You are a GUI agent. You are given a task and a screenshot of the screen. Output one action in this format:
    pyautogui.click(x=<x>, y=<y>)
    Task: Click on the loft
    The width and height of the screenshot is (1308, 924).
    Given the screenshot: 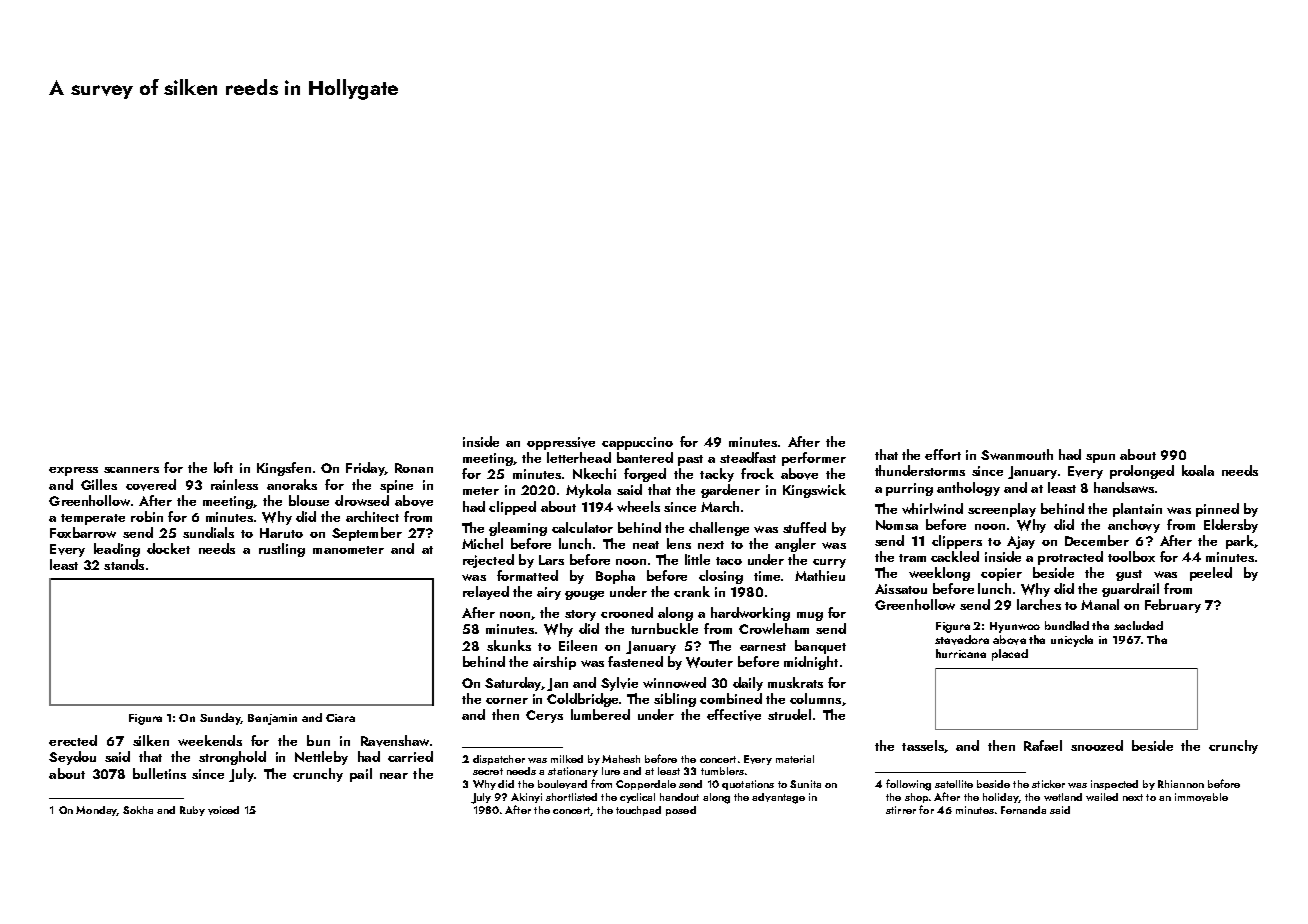 What is the action you would take?
    pyautogui.click(x=223, y=467)
